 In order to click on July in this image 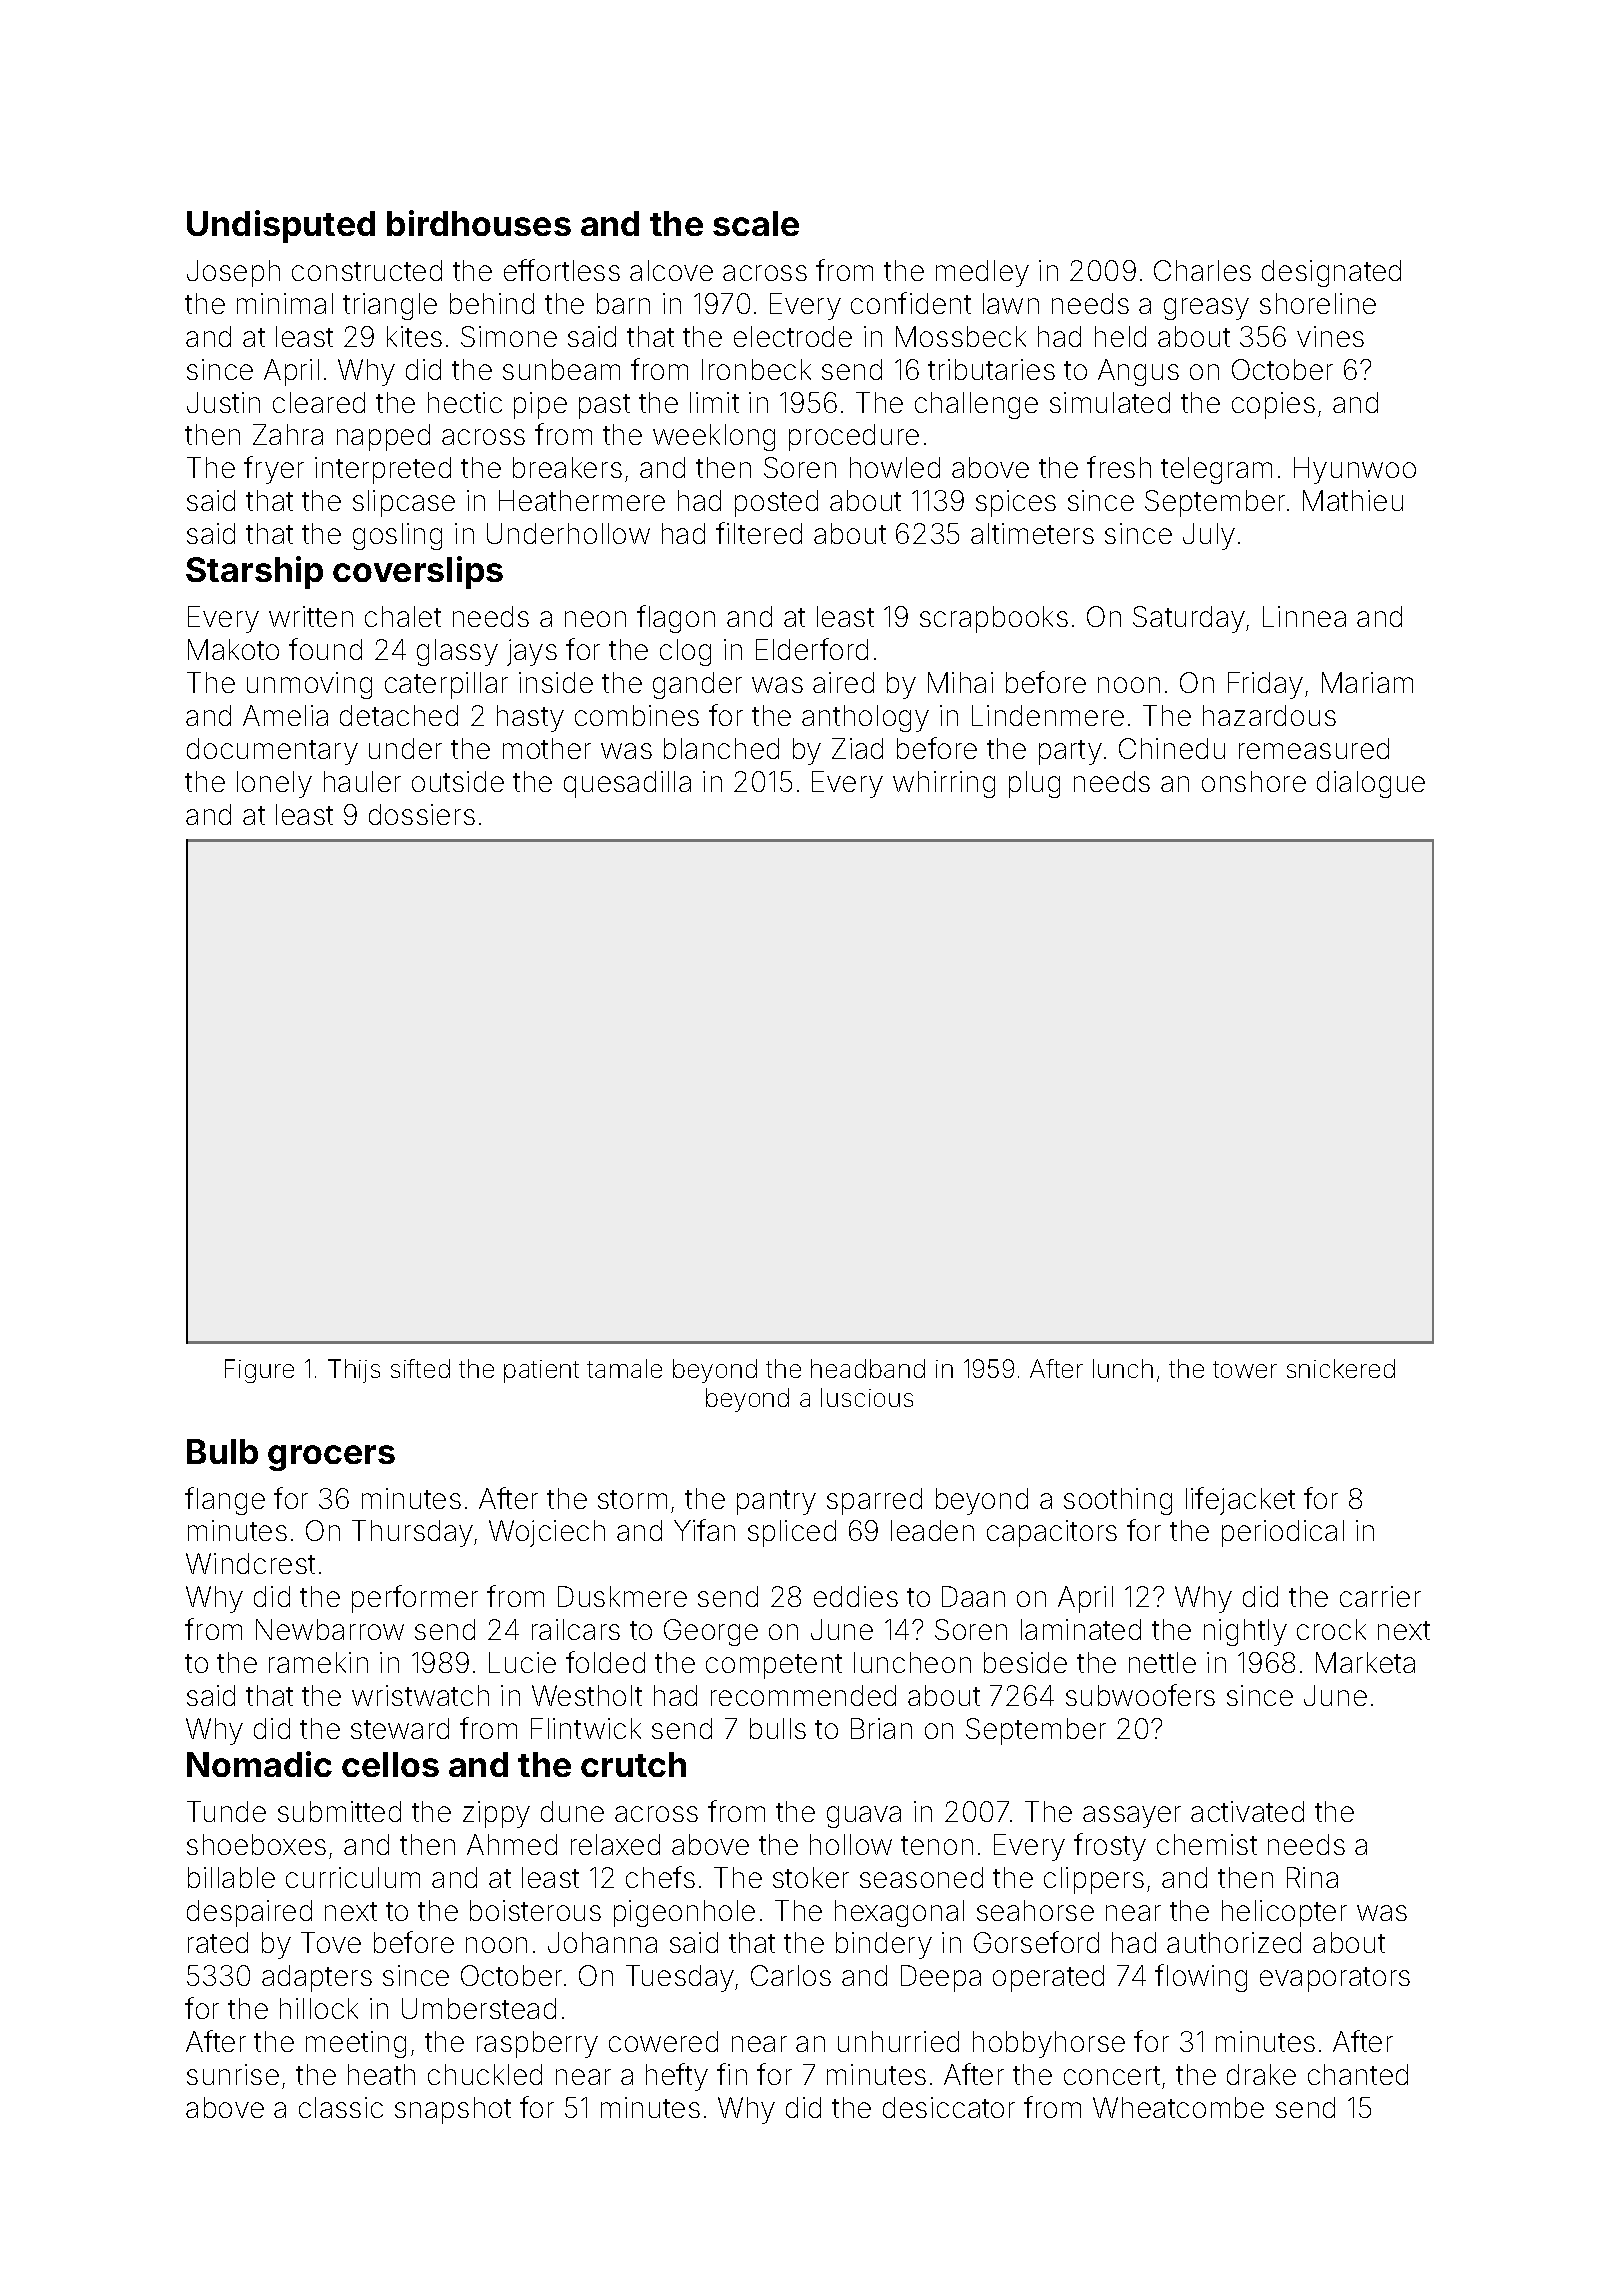, I will do `click(1209, 536)`.
